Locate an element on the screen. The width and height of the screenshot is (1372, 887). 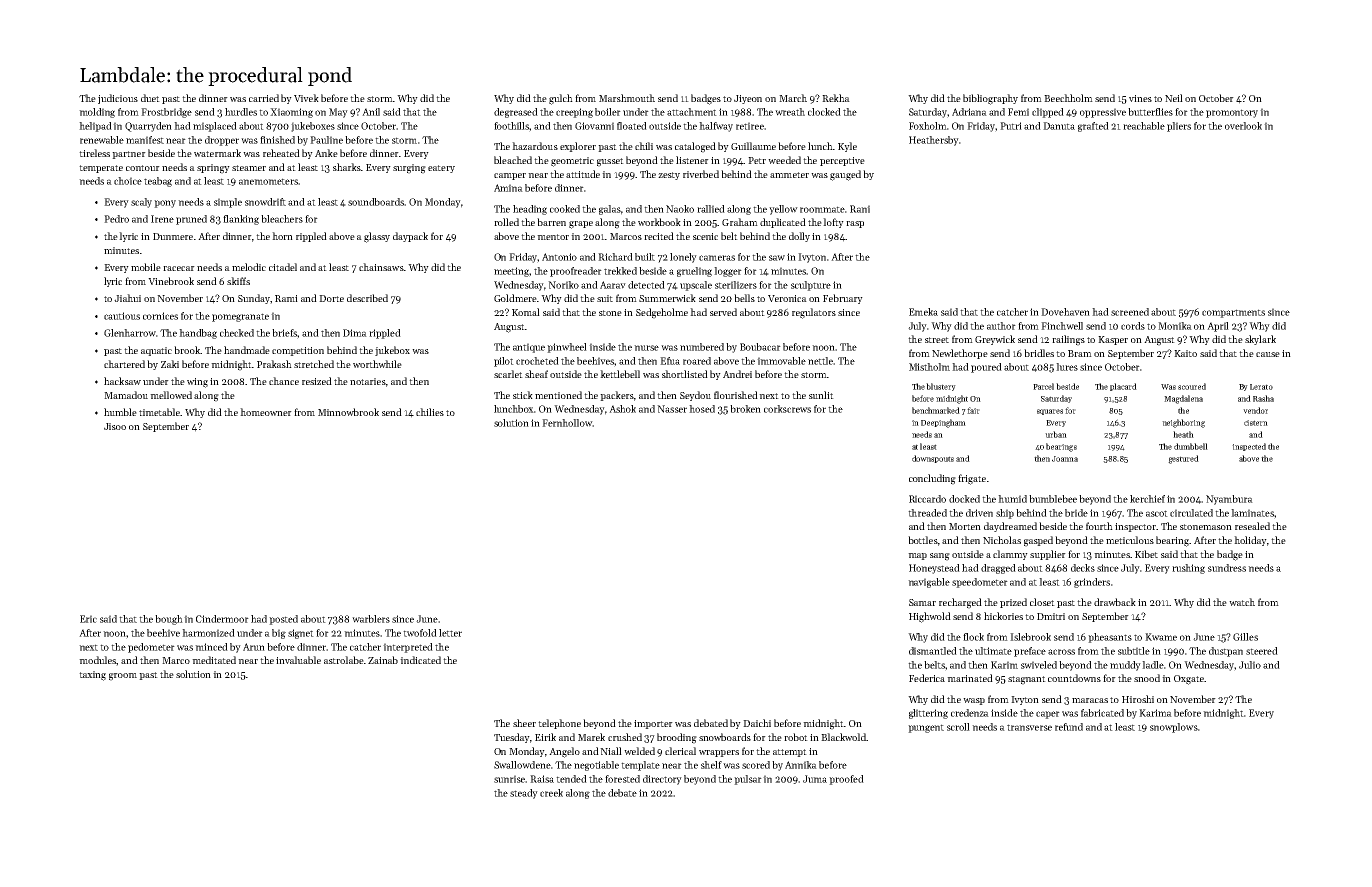
groom is located at coordinates (123, 677).
